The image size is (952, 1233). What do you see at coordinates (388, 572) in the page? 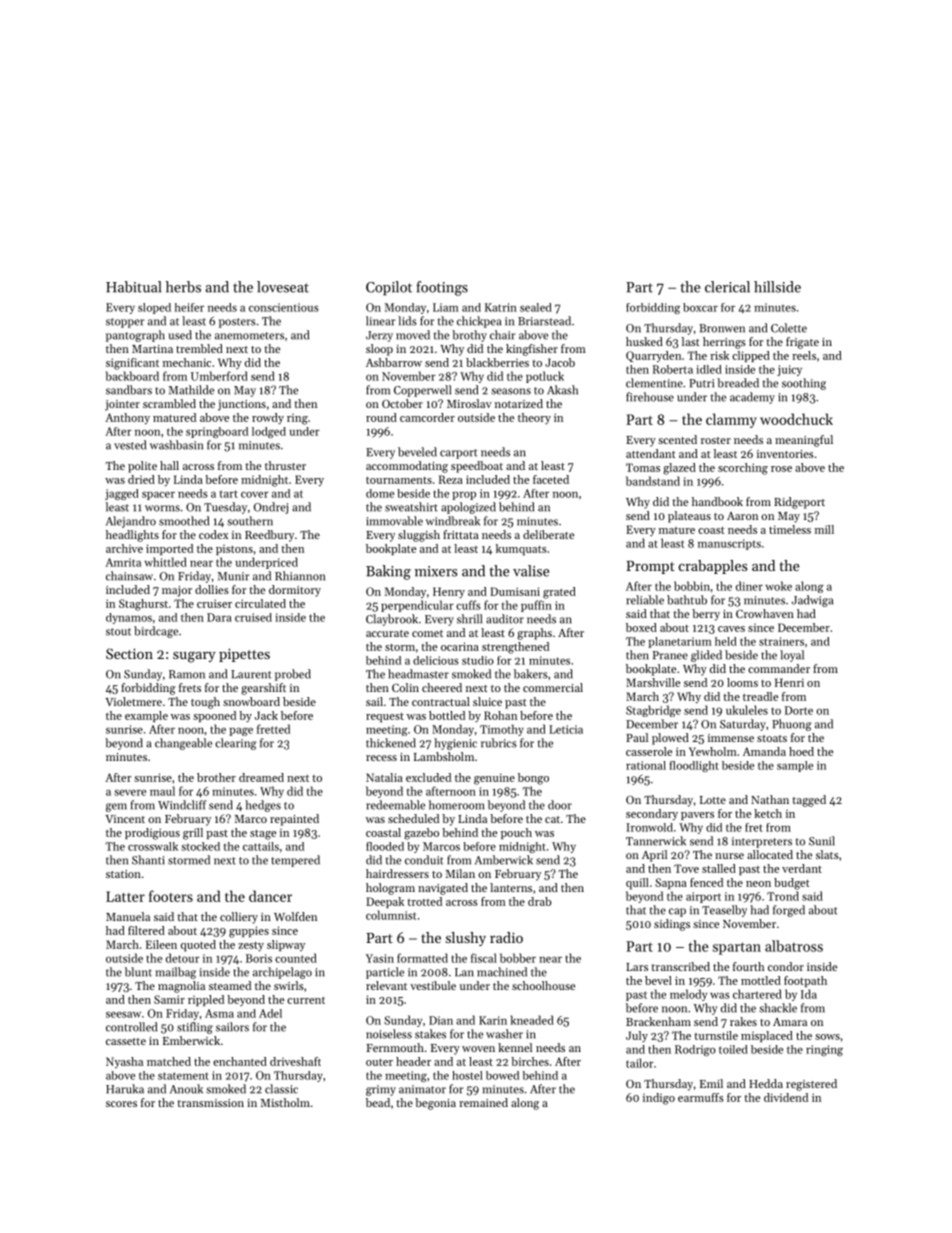
I see `Baking` at bounding box center [388, 572].
